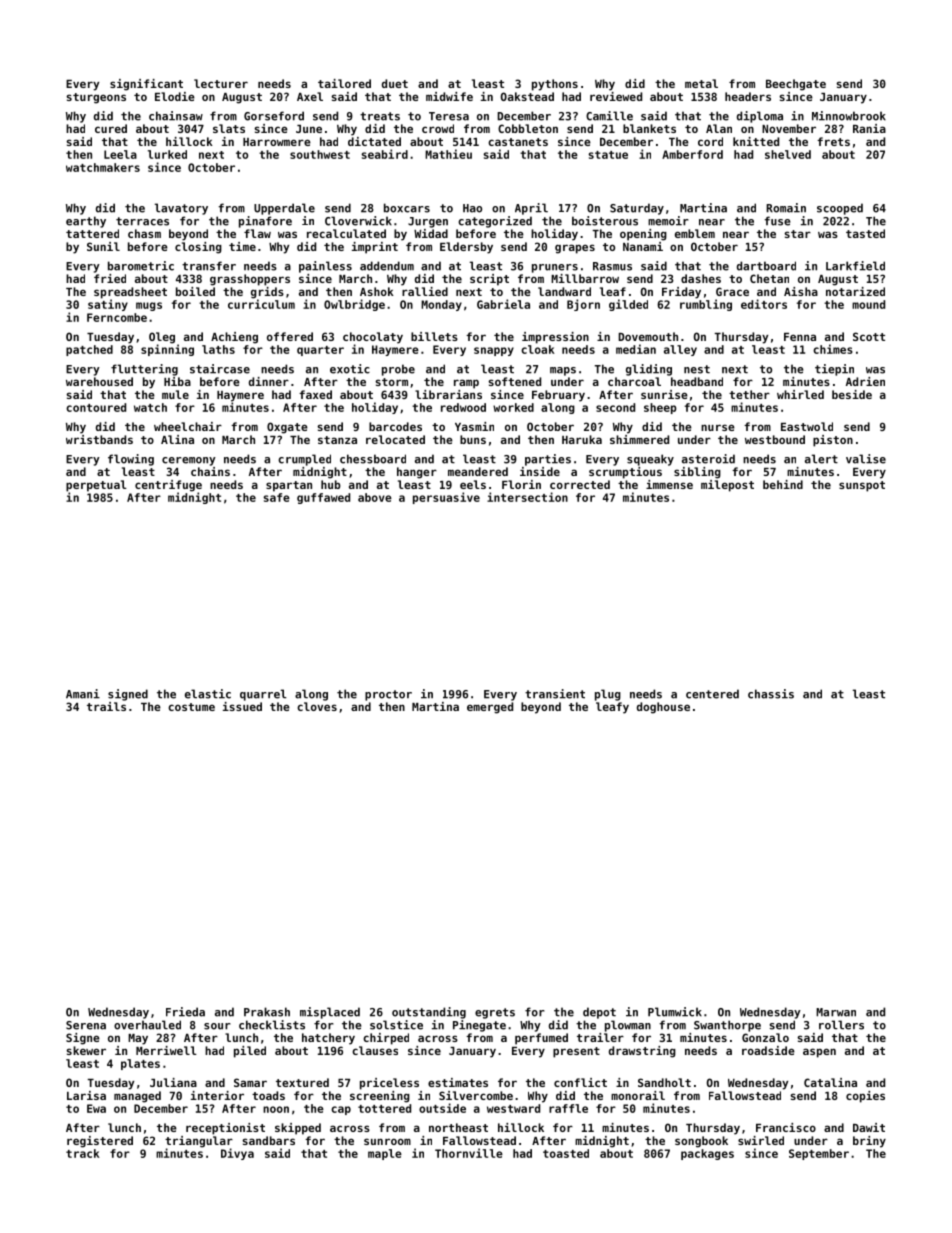 This screenshot has height=1233, width=952. I want to click on Ewa, so click(96, 1108).
